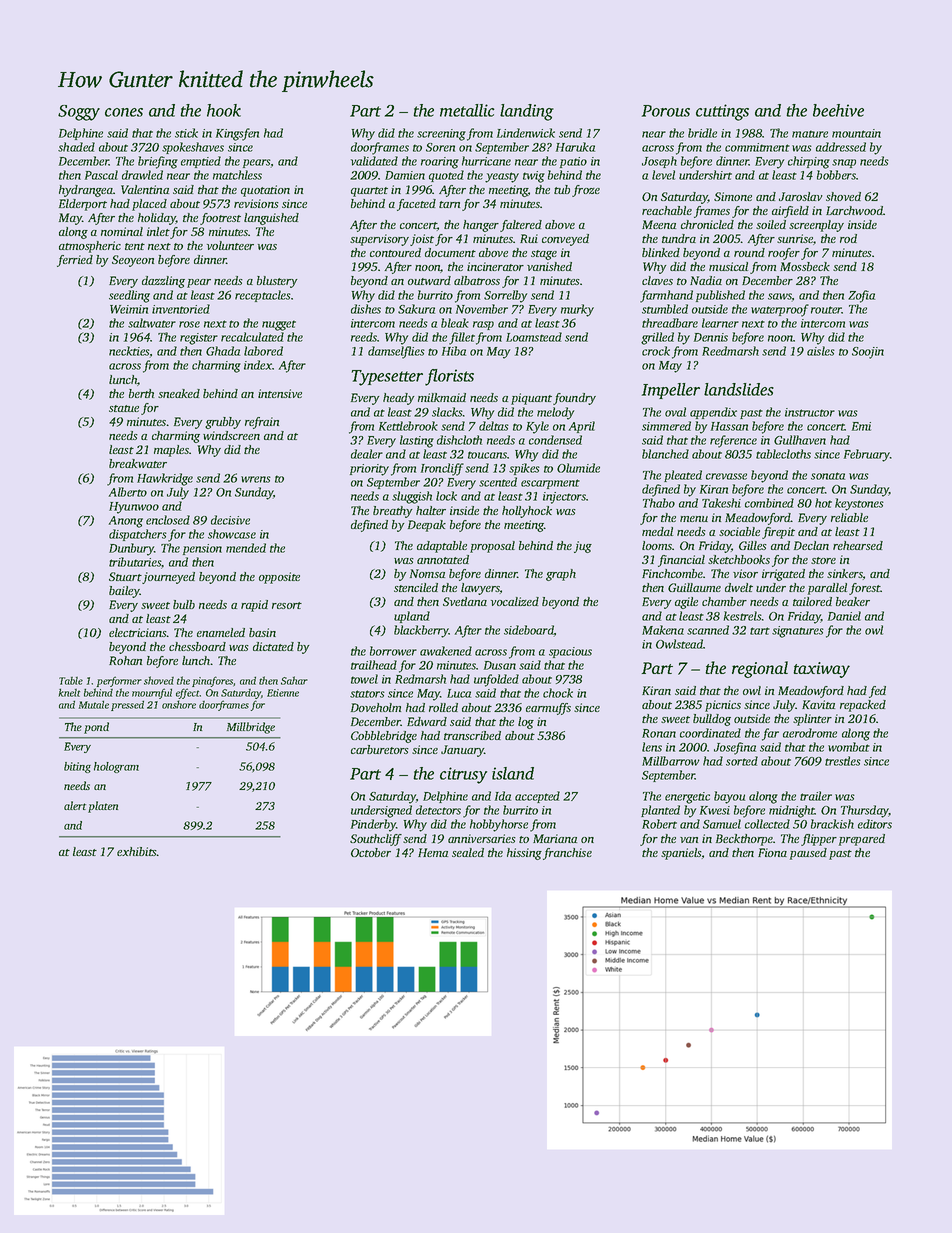  I want to click on alert, so click(75, 805).
